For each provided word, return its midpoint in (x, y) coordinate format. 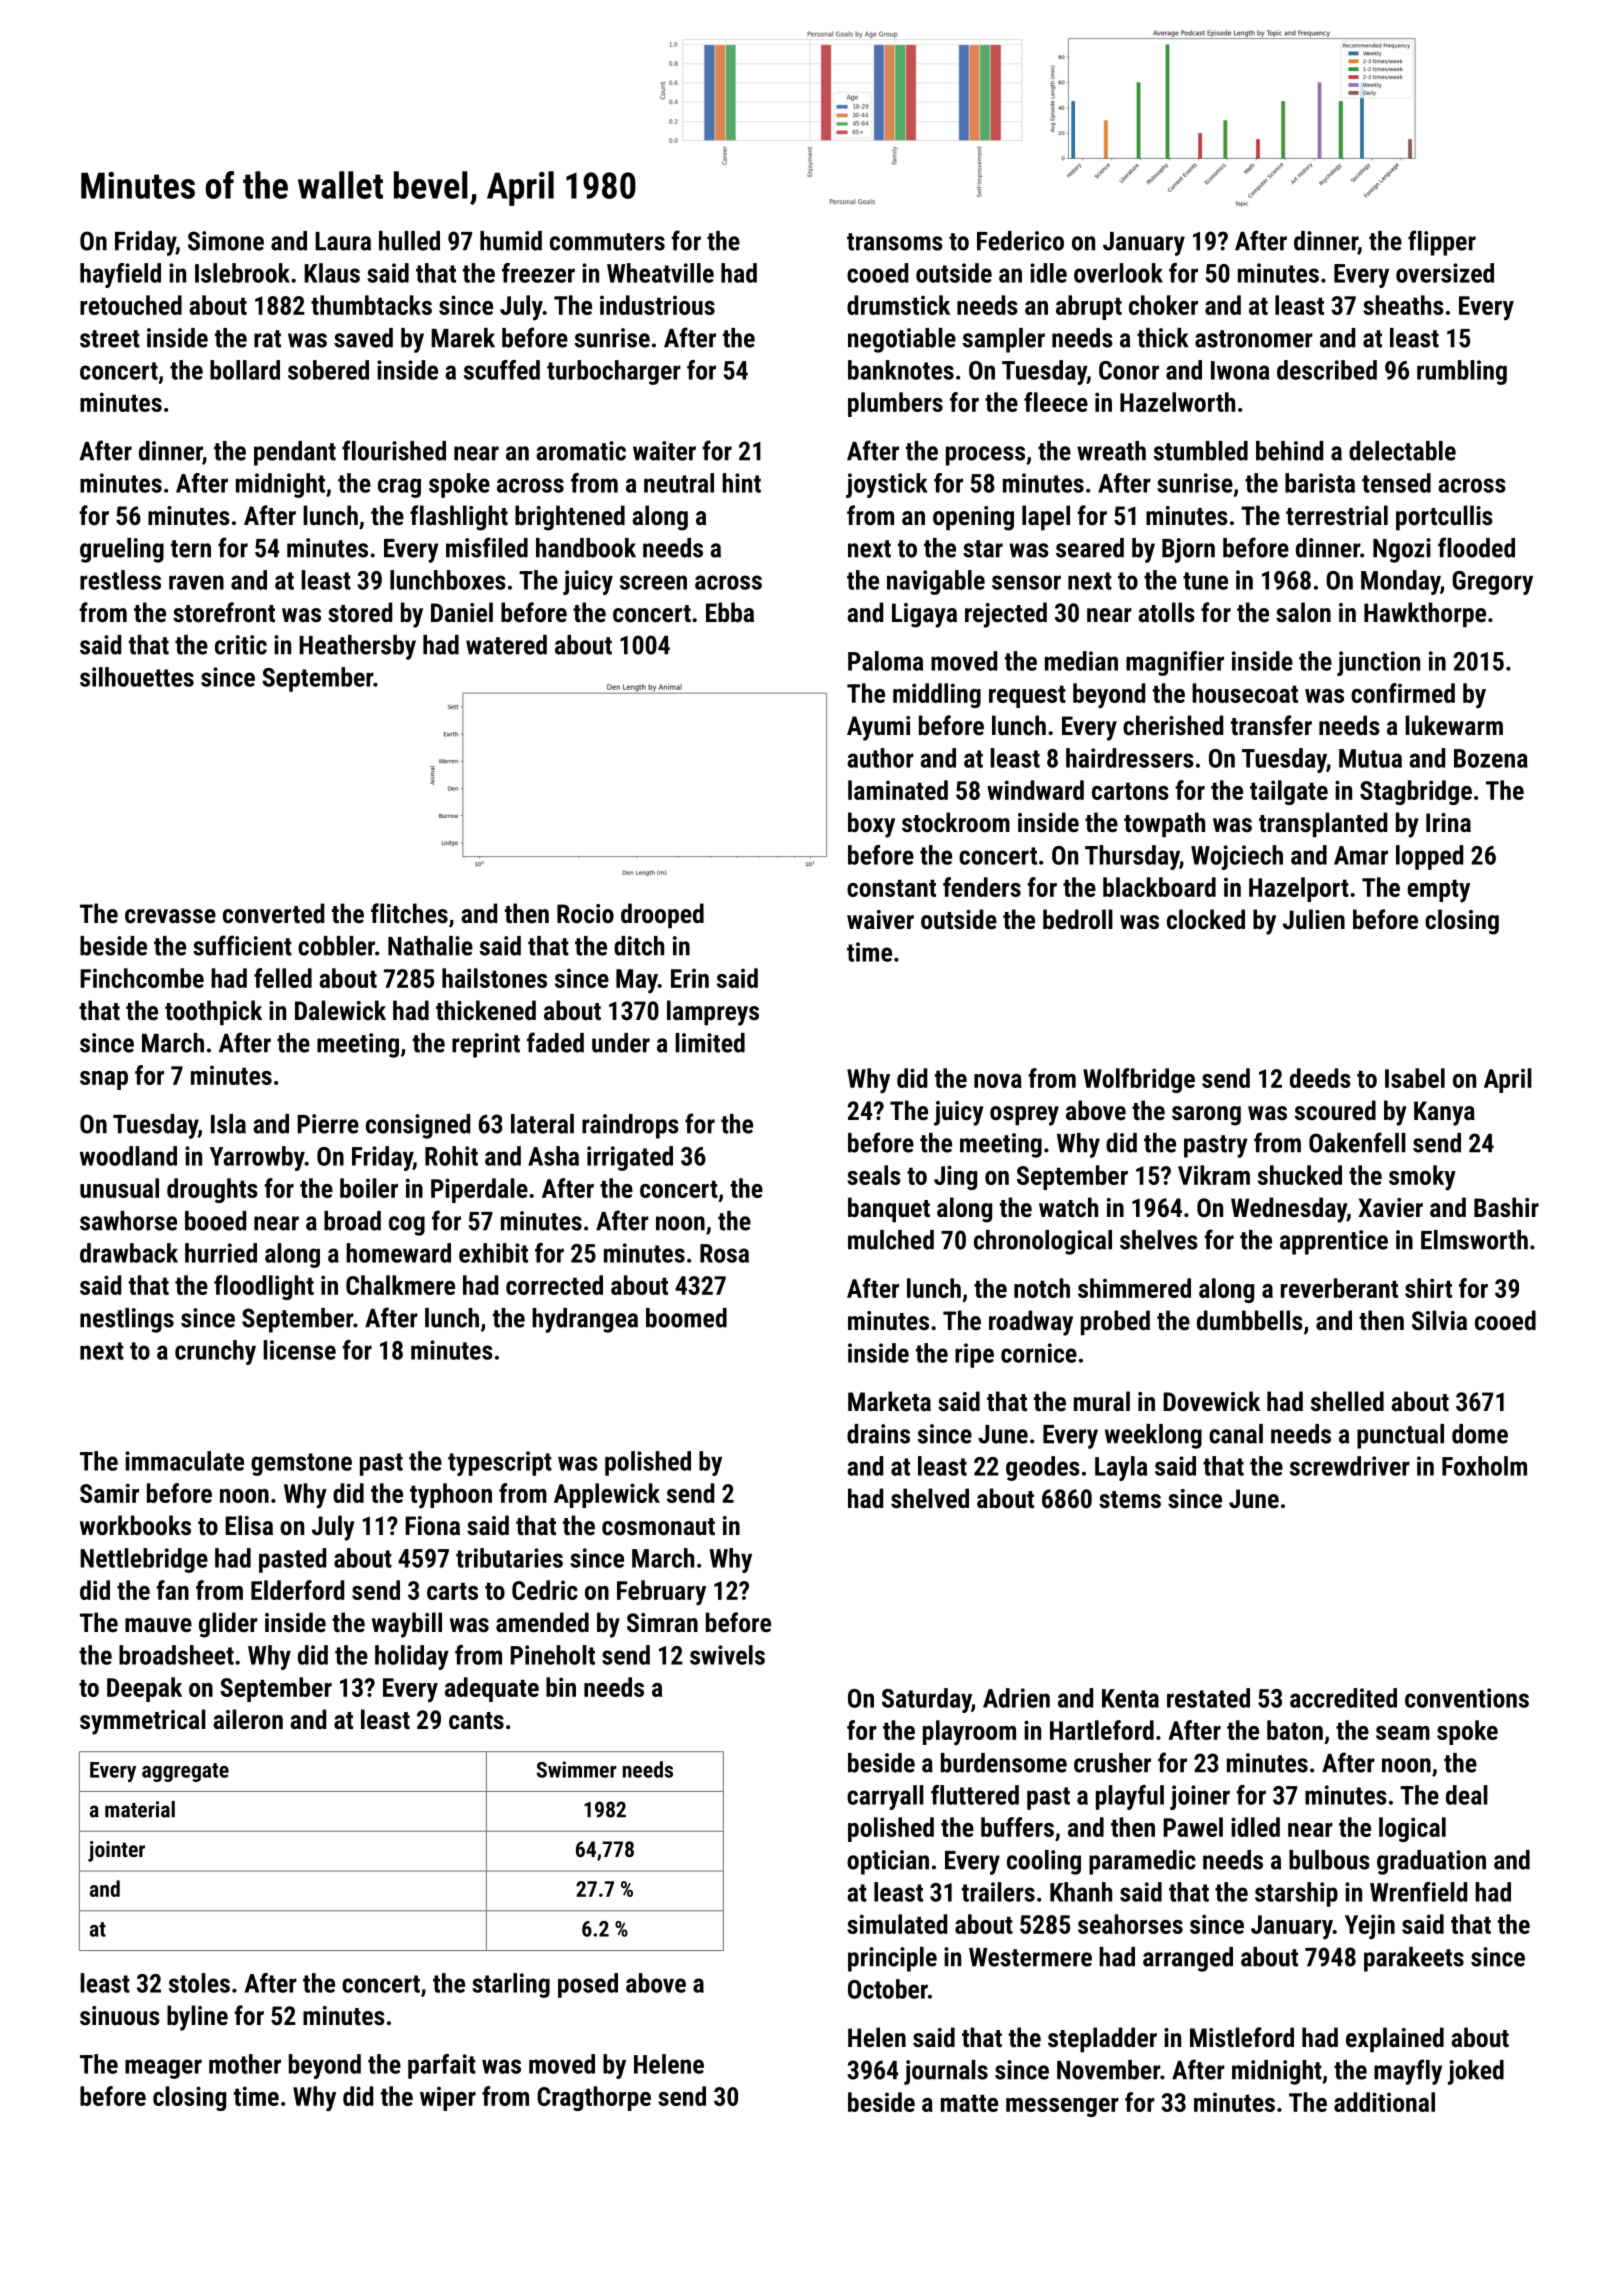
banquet (889, 1210)
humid (511, 241)
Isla (228, 1124)
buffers (1017, 1827)
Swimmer (577, 1769)
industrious (657, 305)
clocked (1206, 919)
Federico (1020, 241)
